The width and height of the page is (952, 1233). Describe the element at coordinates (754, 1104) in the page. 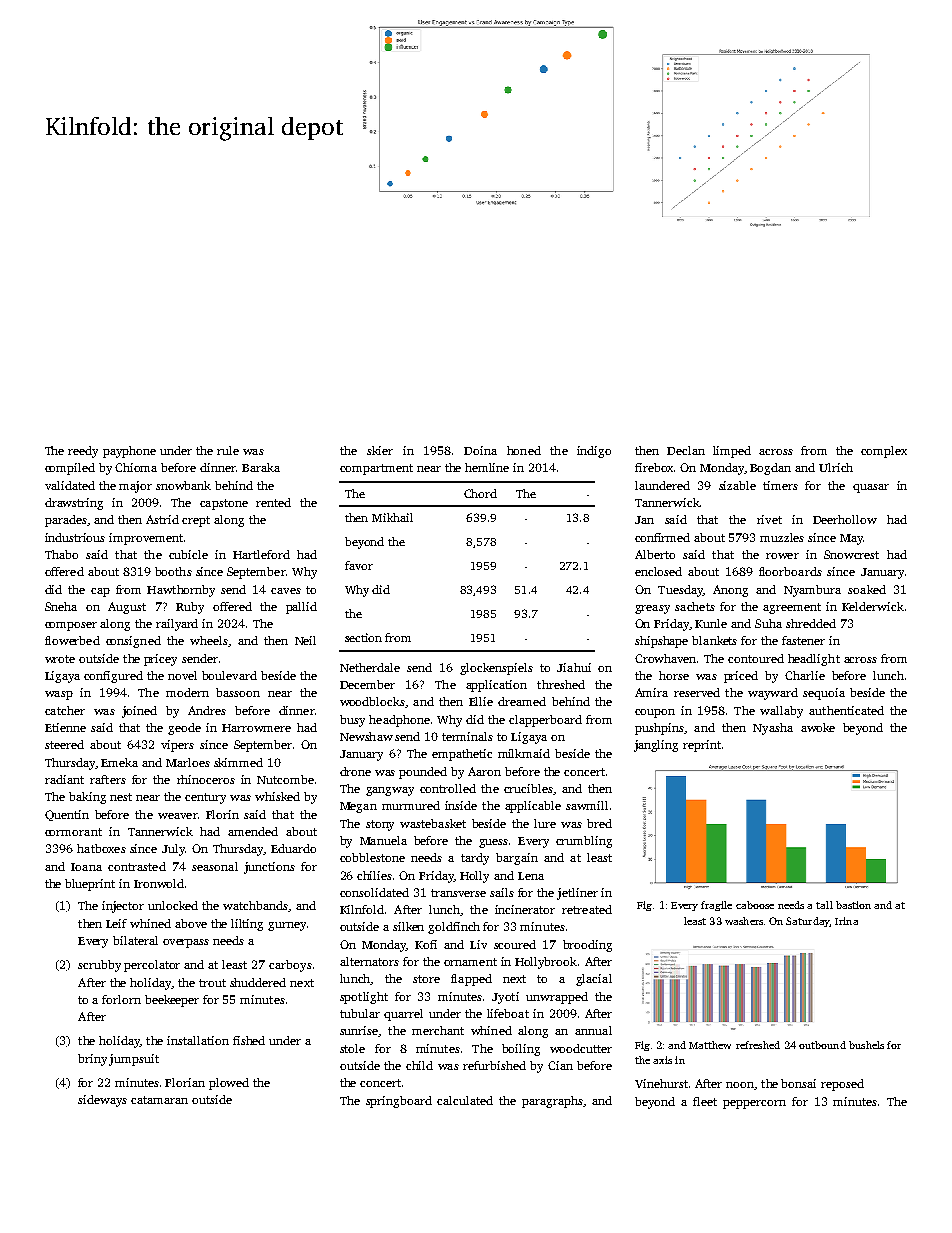

I see `peppercorn` at that location.
